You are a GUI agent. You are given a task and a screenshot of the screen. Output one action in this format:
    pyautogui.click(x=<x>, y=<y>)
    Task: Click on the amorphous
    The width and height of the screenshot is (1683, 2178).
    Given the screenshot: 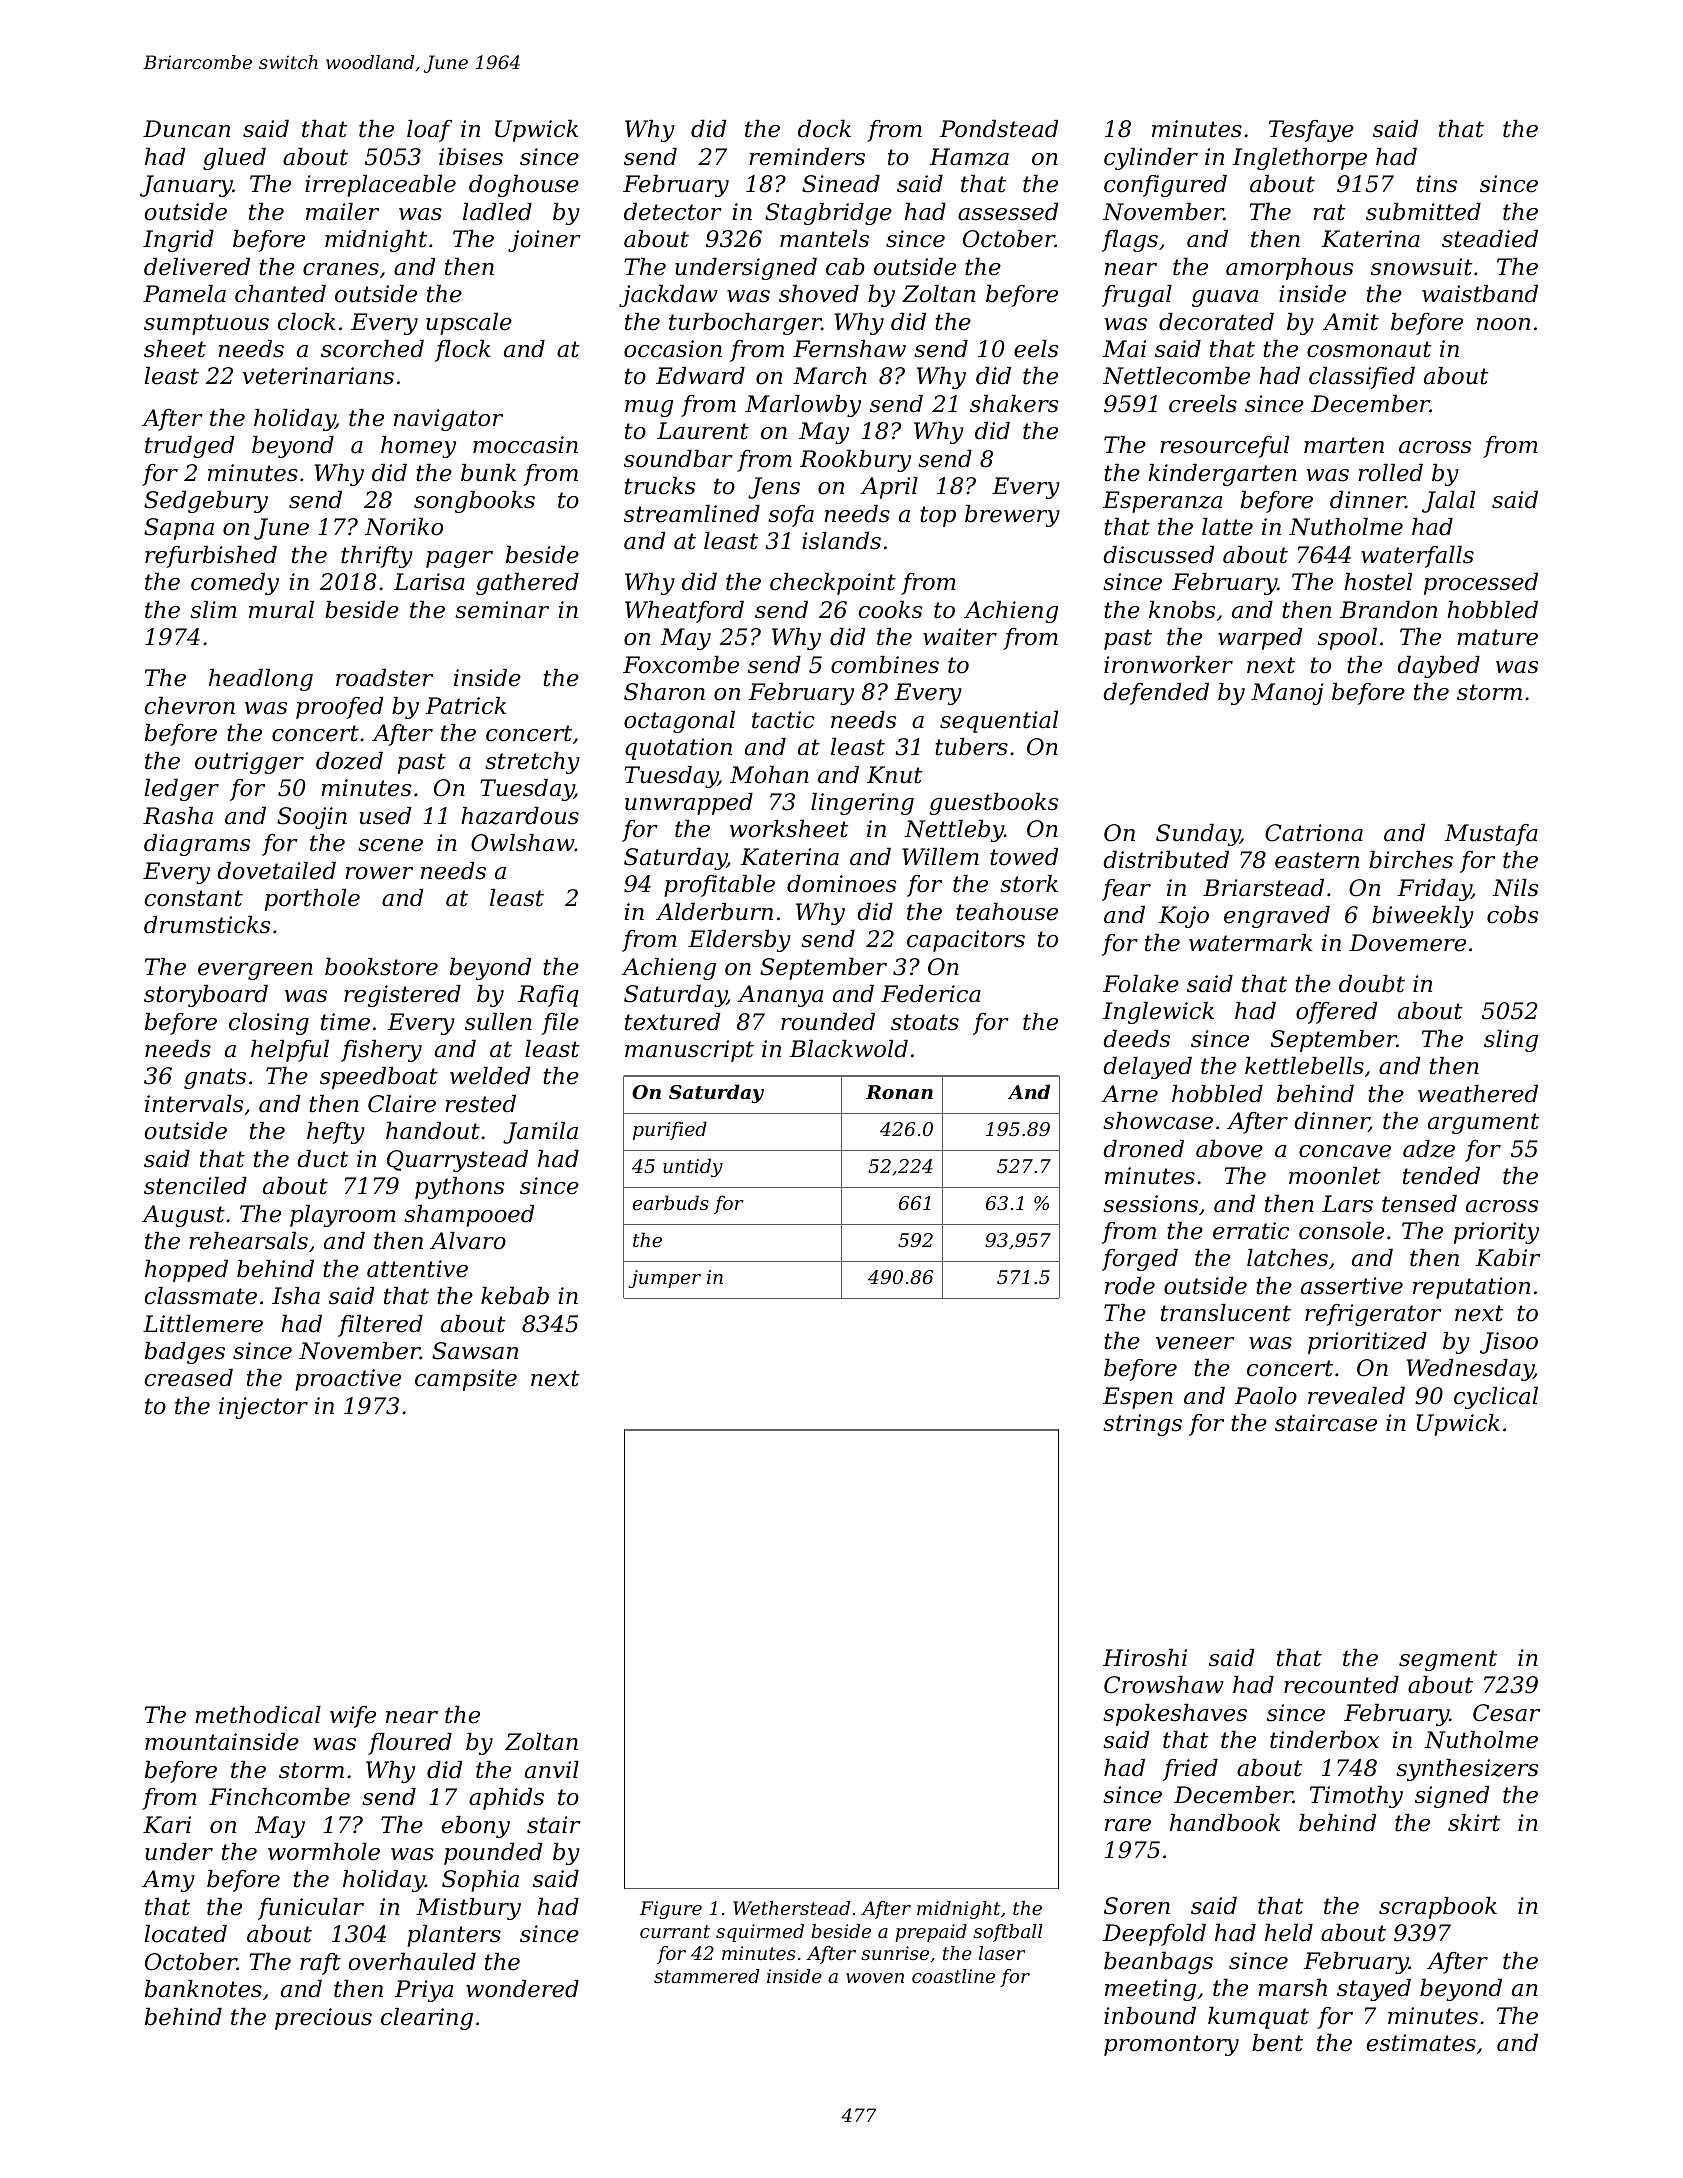 What is the action you would take?
    pyautogui.click(x=1289, y=269)
